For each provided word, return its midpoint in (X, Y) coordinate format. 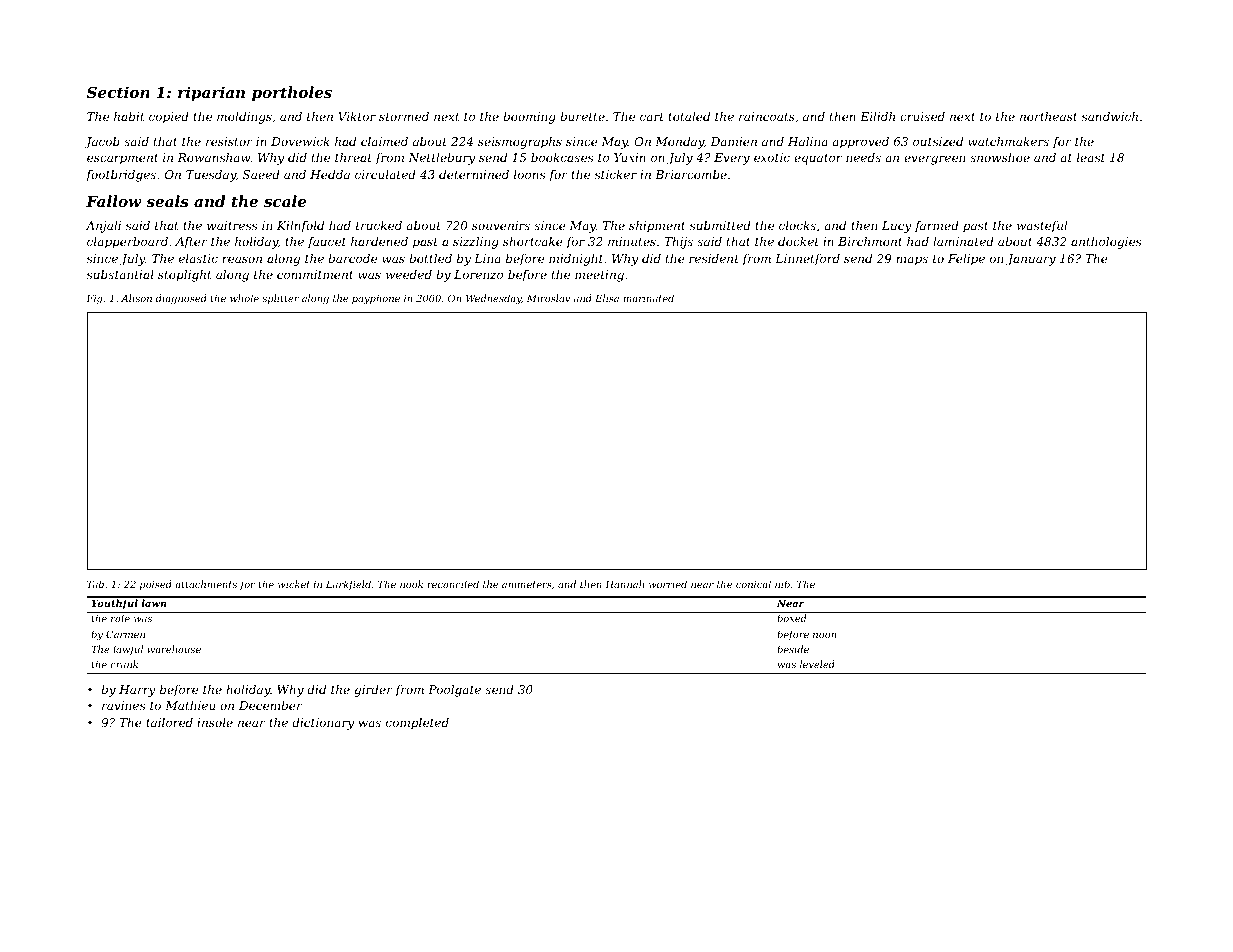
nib (782, 584)
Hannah (624, 584)
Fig (94, 299)
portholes (292, 93)
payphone (376, 299)
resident (714, 258)
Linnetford (807, 260)
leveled (817, 664)
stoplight (185, 276)
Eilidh (877, 116)
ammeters (527, 584)
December (270, 705)
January (1031, 260)
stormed (404, 116)
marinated (649, 298)
